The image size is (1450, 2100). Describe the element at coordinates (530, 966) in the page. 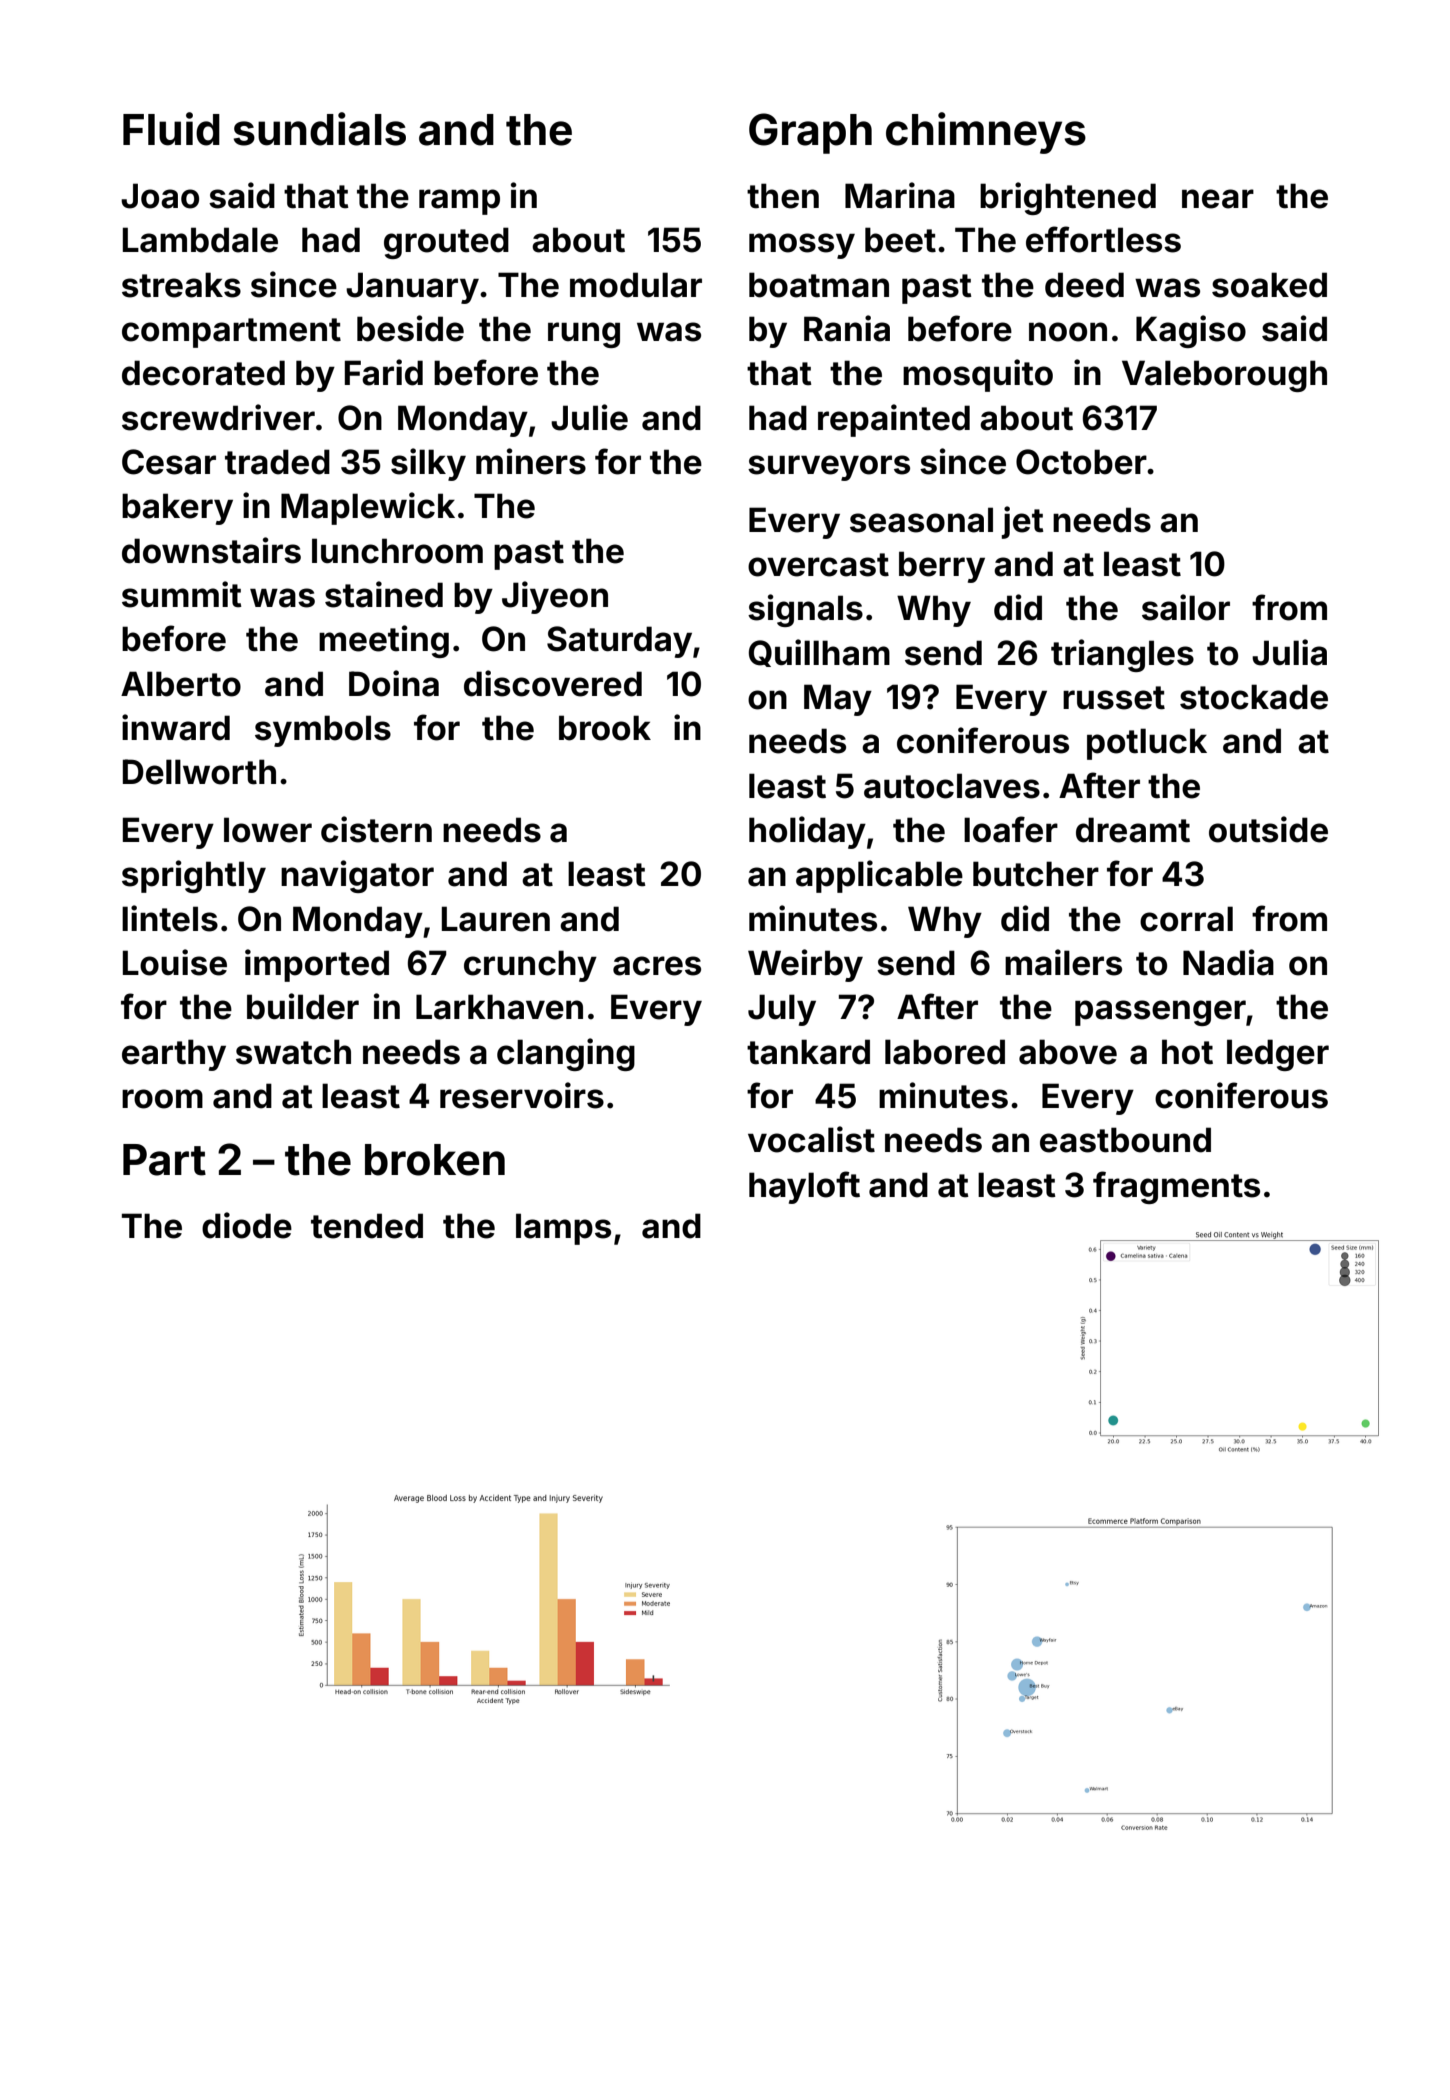

I see `crunchy` at that location.
